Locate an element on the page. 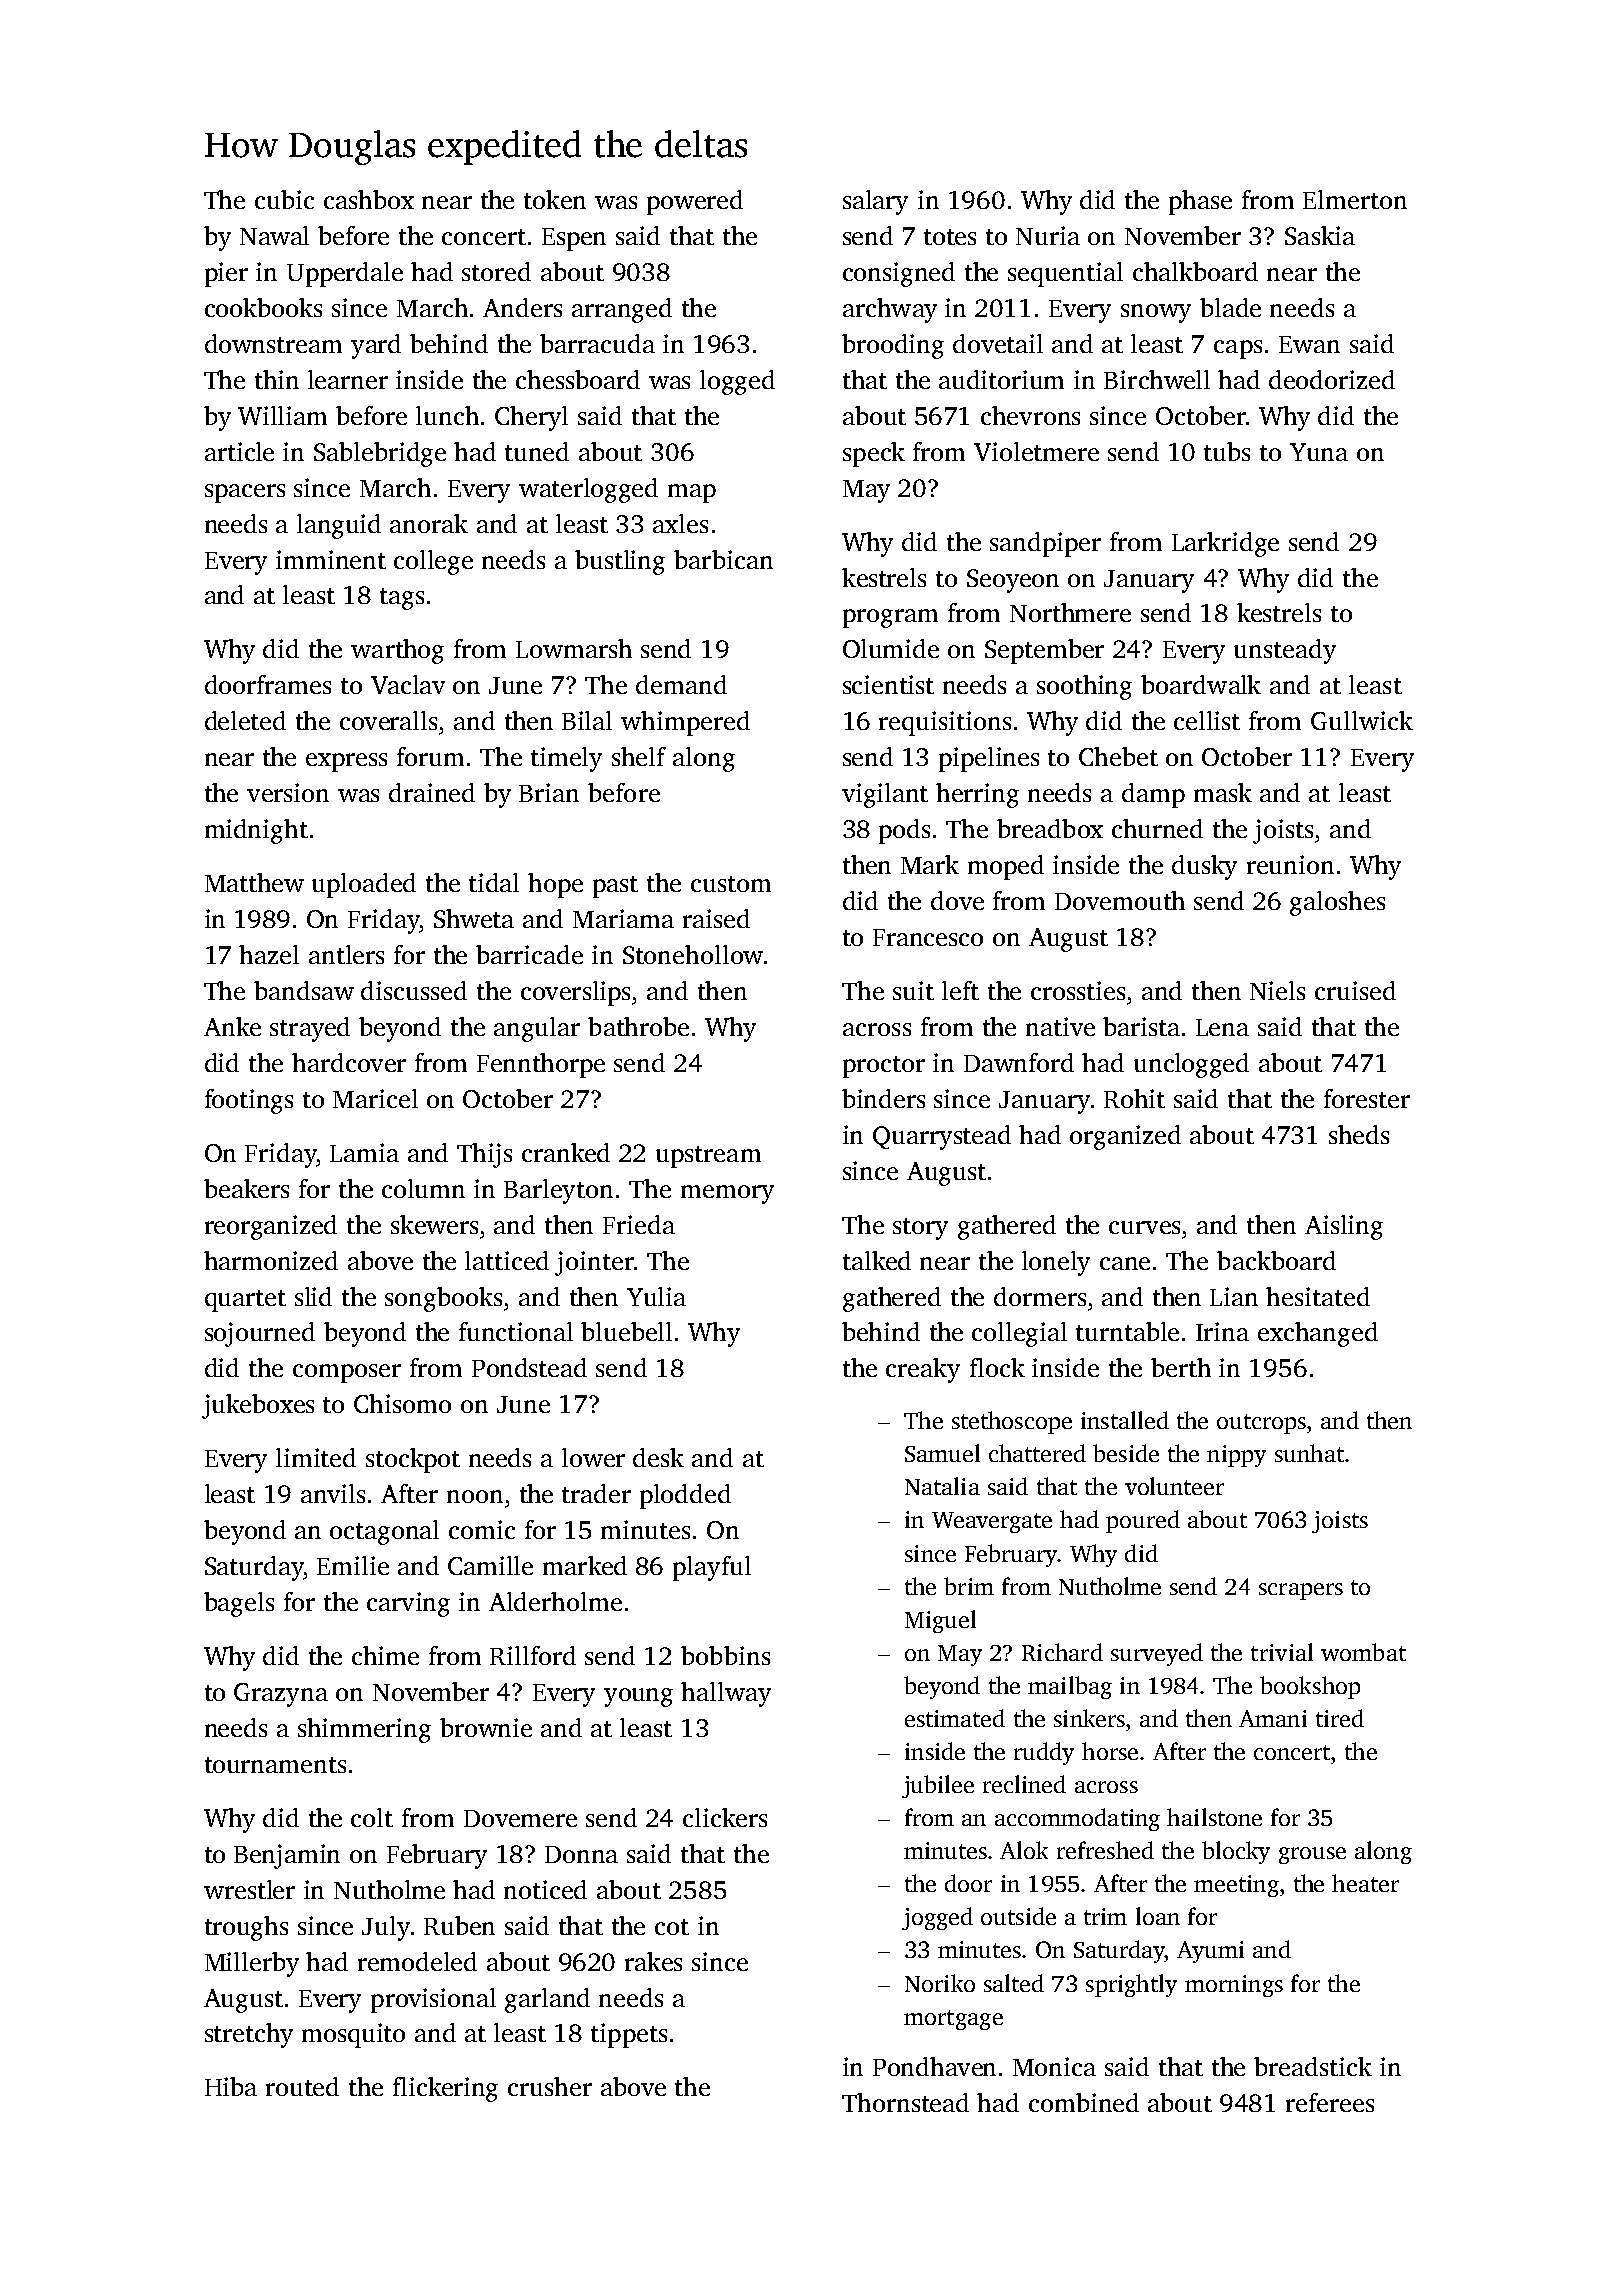 Image resolution: width=1620 pixels, height=2292 pixels. Ruben is located at coordinates (459, 1925).
